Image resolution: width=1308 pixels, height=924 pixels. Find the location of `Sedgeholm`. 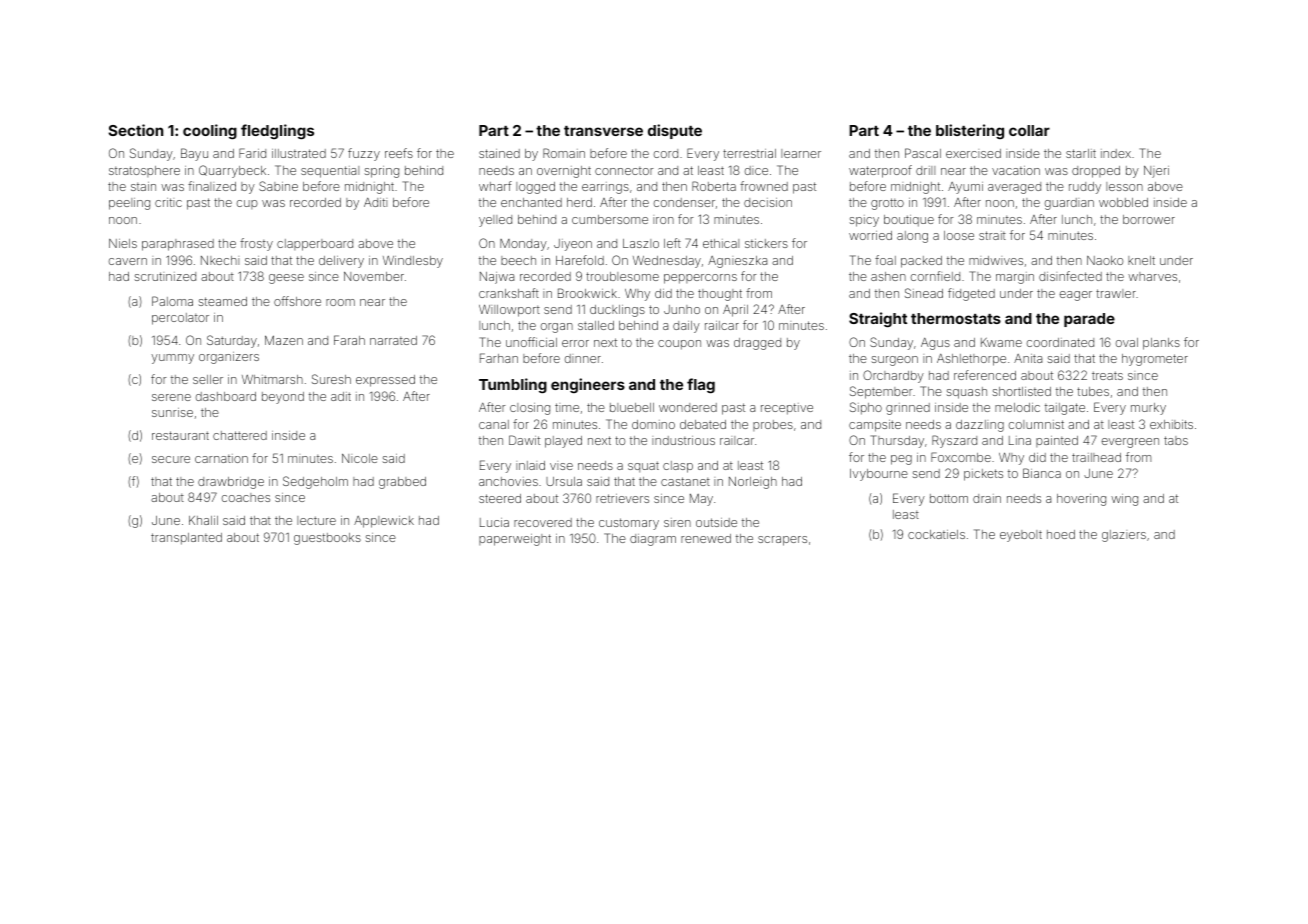

Sedgeholm is located at coordinates (315, 482).
